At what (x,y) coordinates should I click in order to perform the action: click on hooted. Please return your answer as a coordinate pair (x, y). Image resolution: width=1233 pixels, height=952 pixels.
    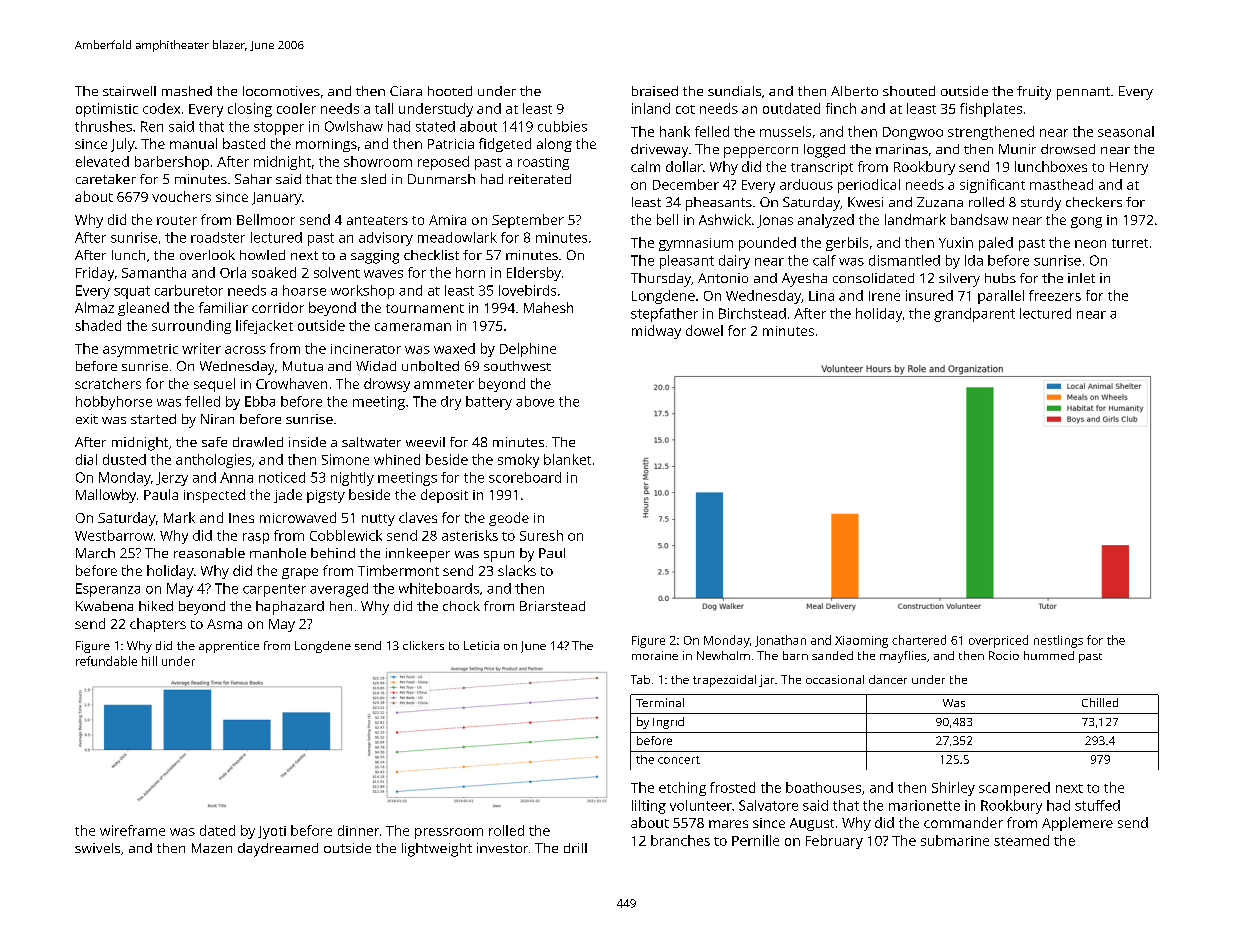
    Looking at the image, I should click on (450, 91).
